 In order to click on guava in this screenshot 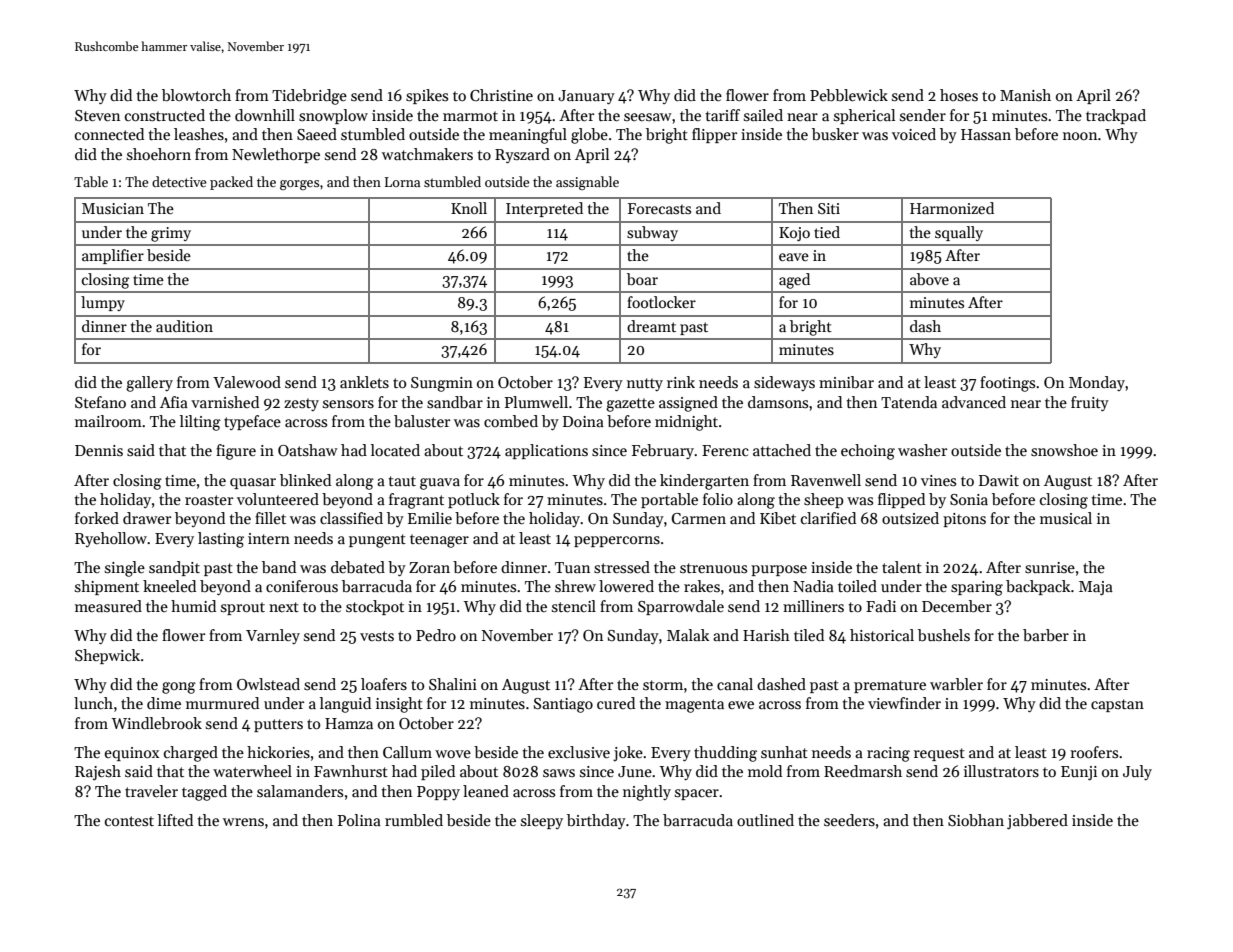, I will do `click(440, 484)`.
